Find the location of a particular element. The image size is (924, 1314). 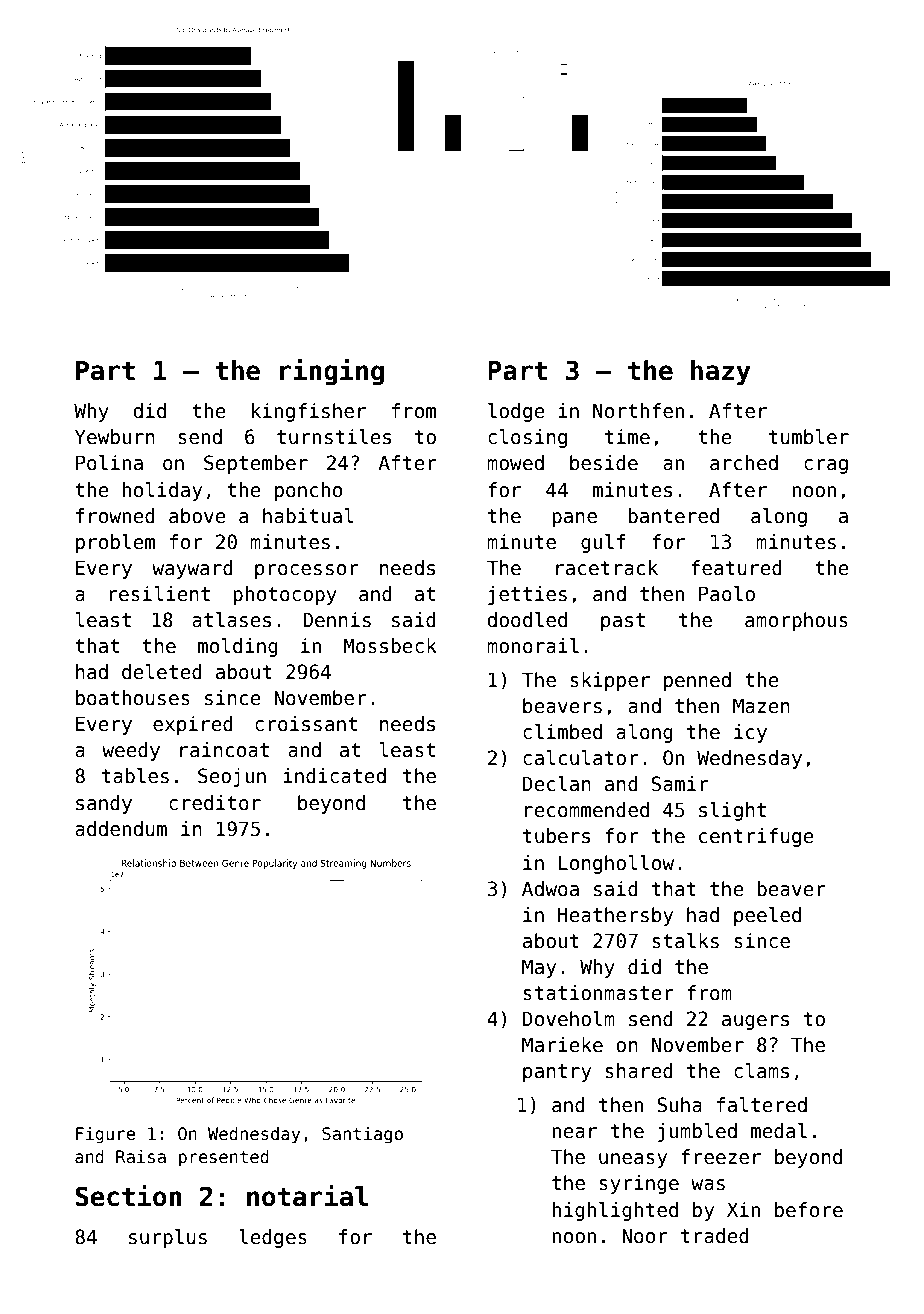

ringing is located at coordinates (332, 372).
